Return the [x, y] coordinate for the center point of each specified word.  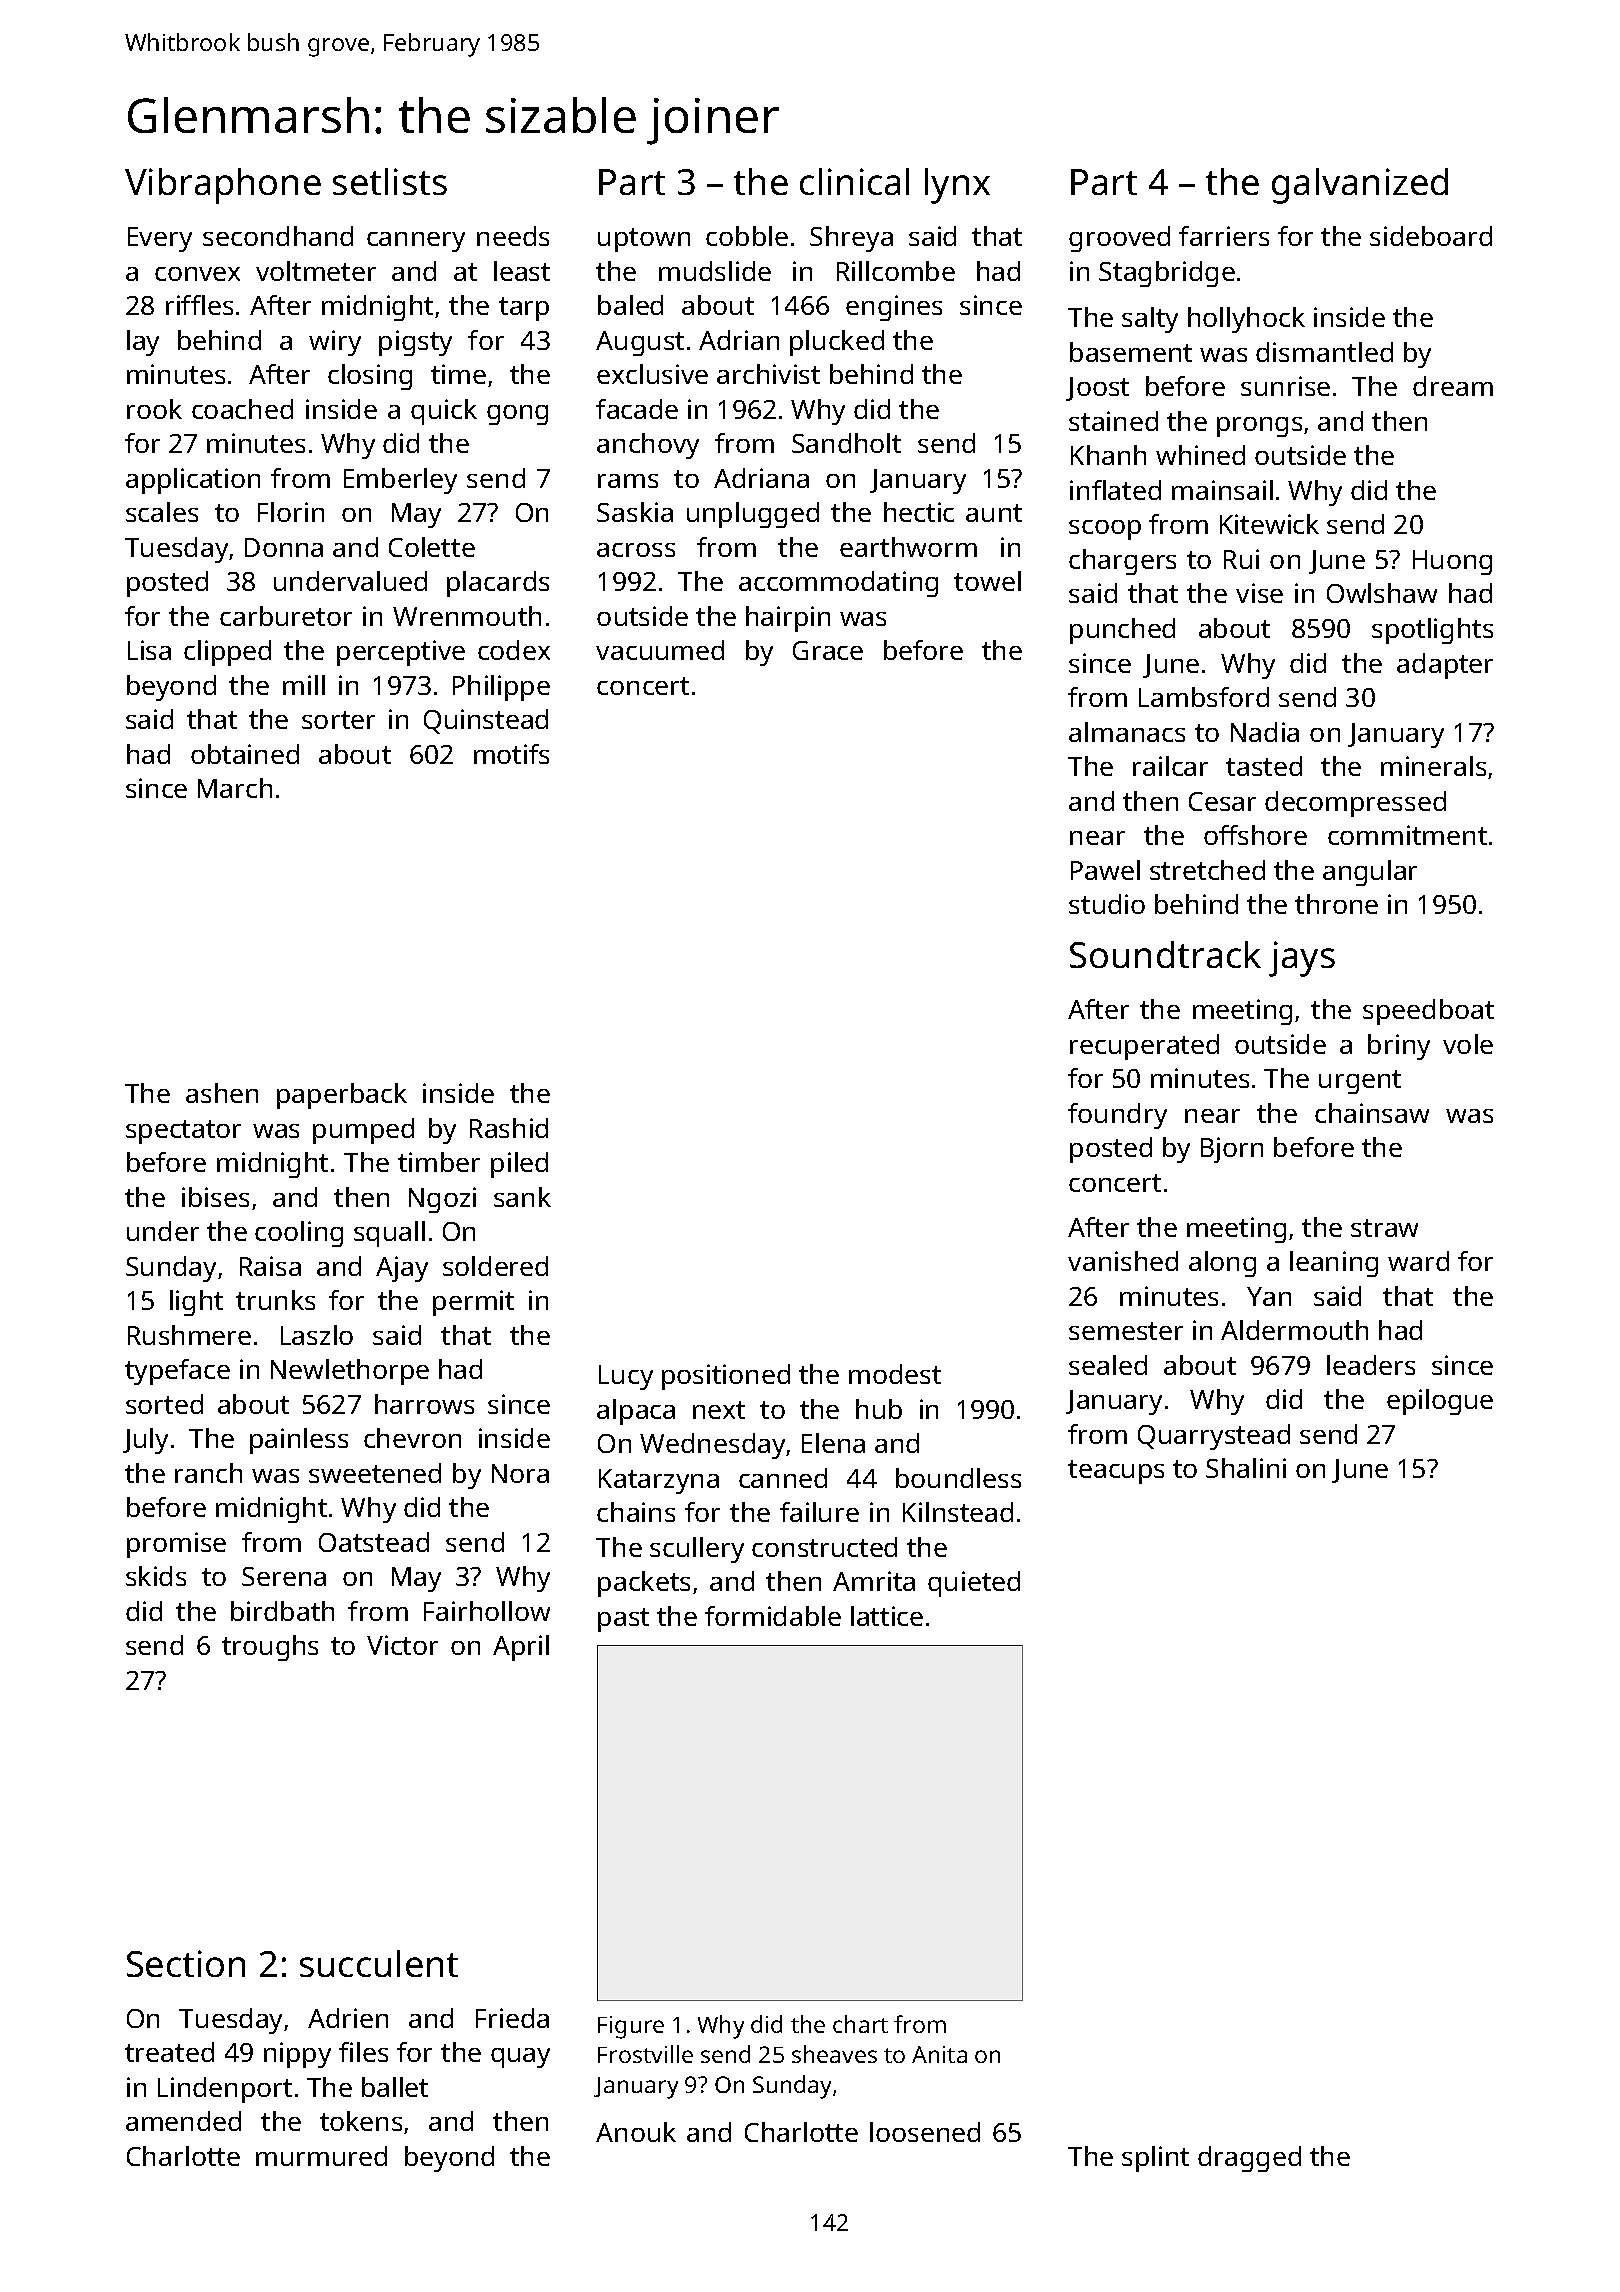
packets [644, 1584]
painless [299, 1441]
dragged [1249, 2159]
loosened [925, 2132]
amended [183, 2121]
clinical [854, 181]
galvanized [1360, 186]
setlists [390, 181]
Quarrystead [1214, 1437]
